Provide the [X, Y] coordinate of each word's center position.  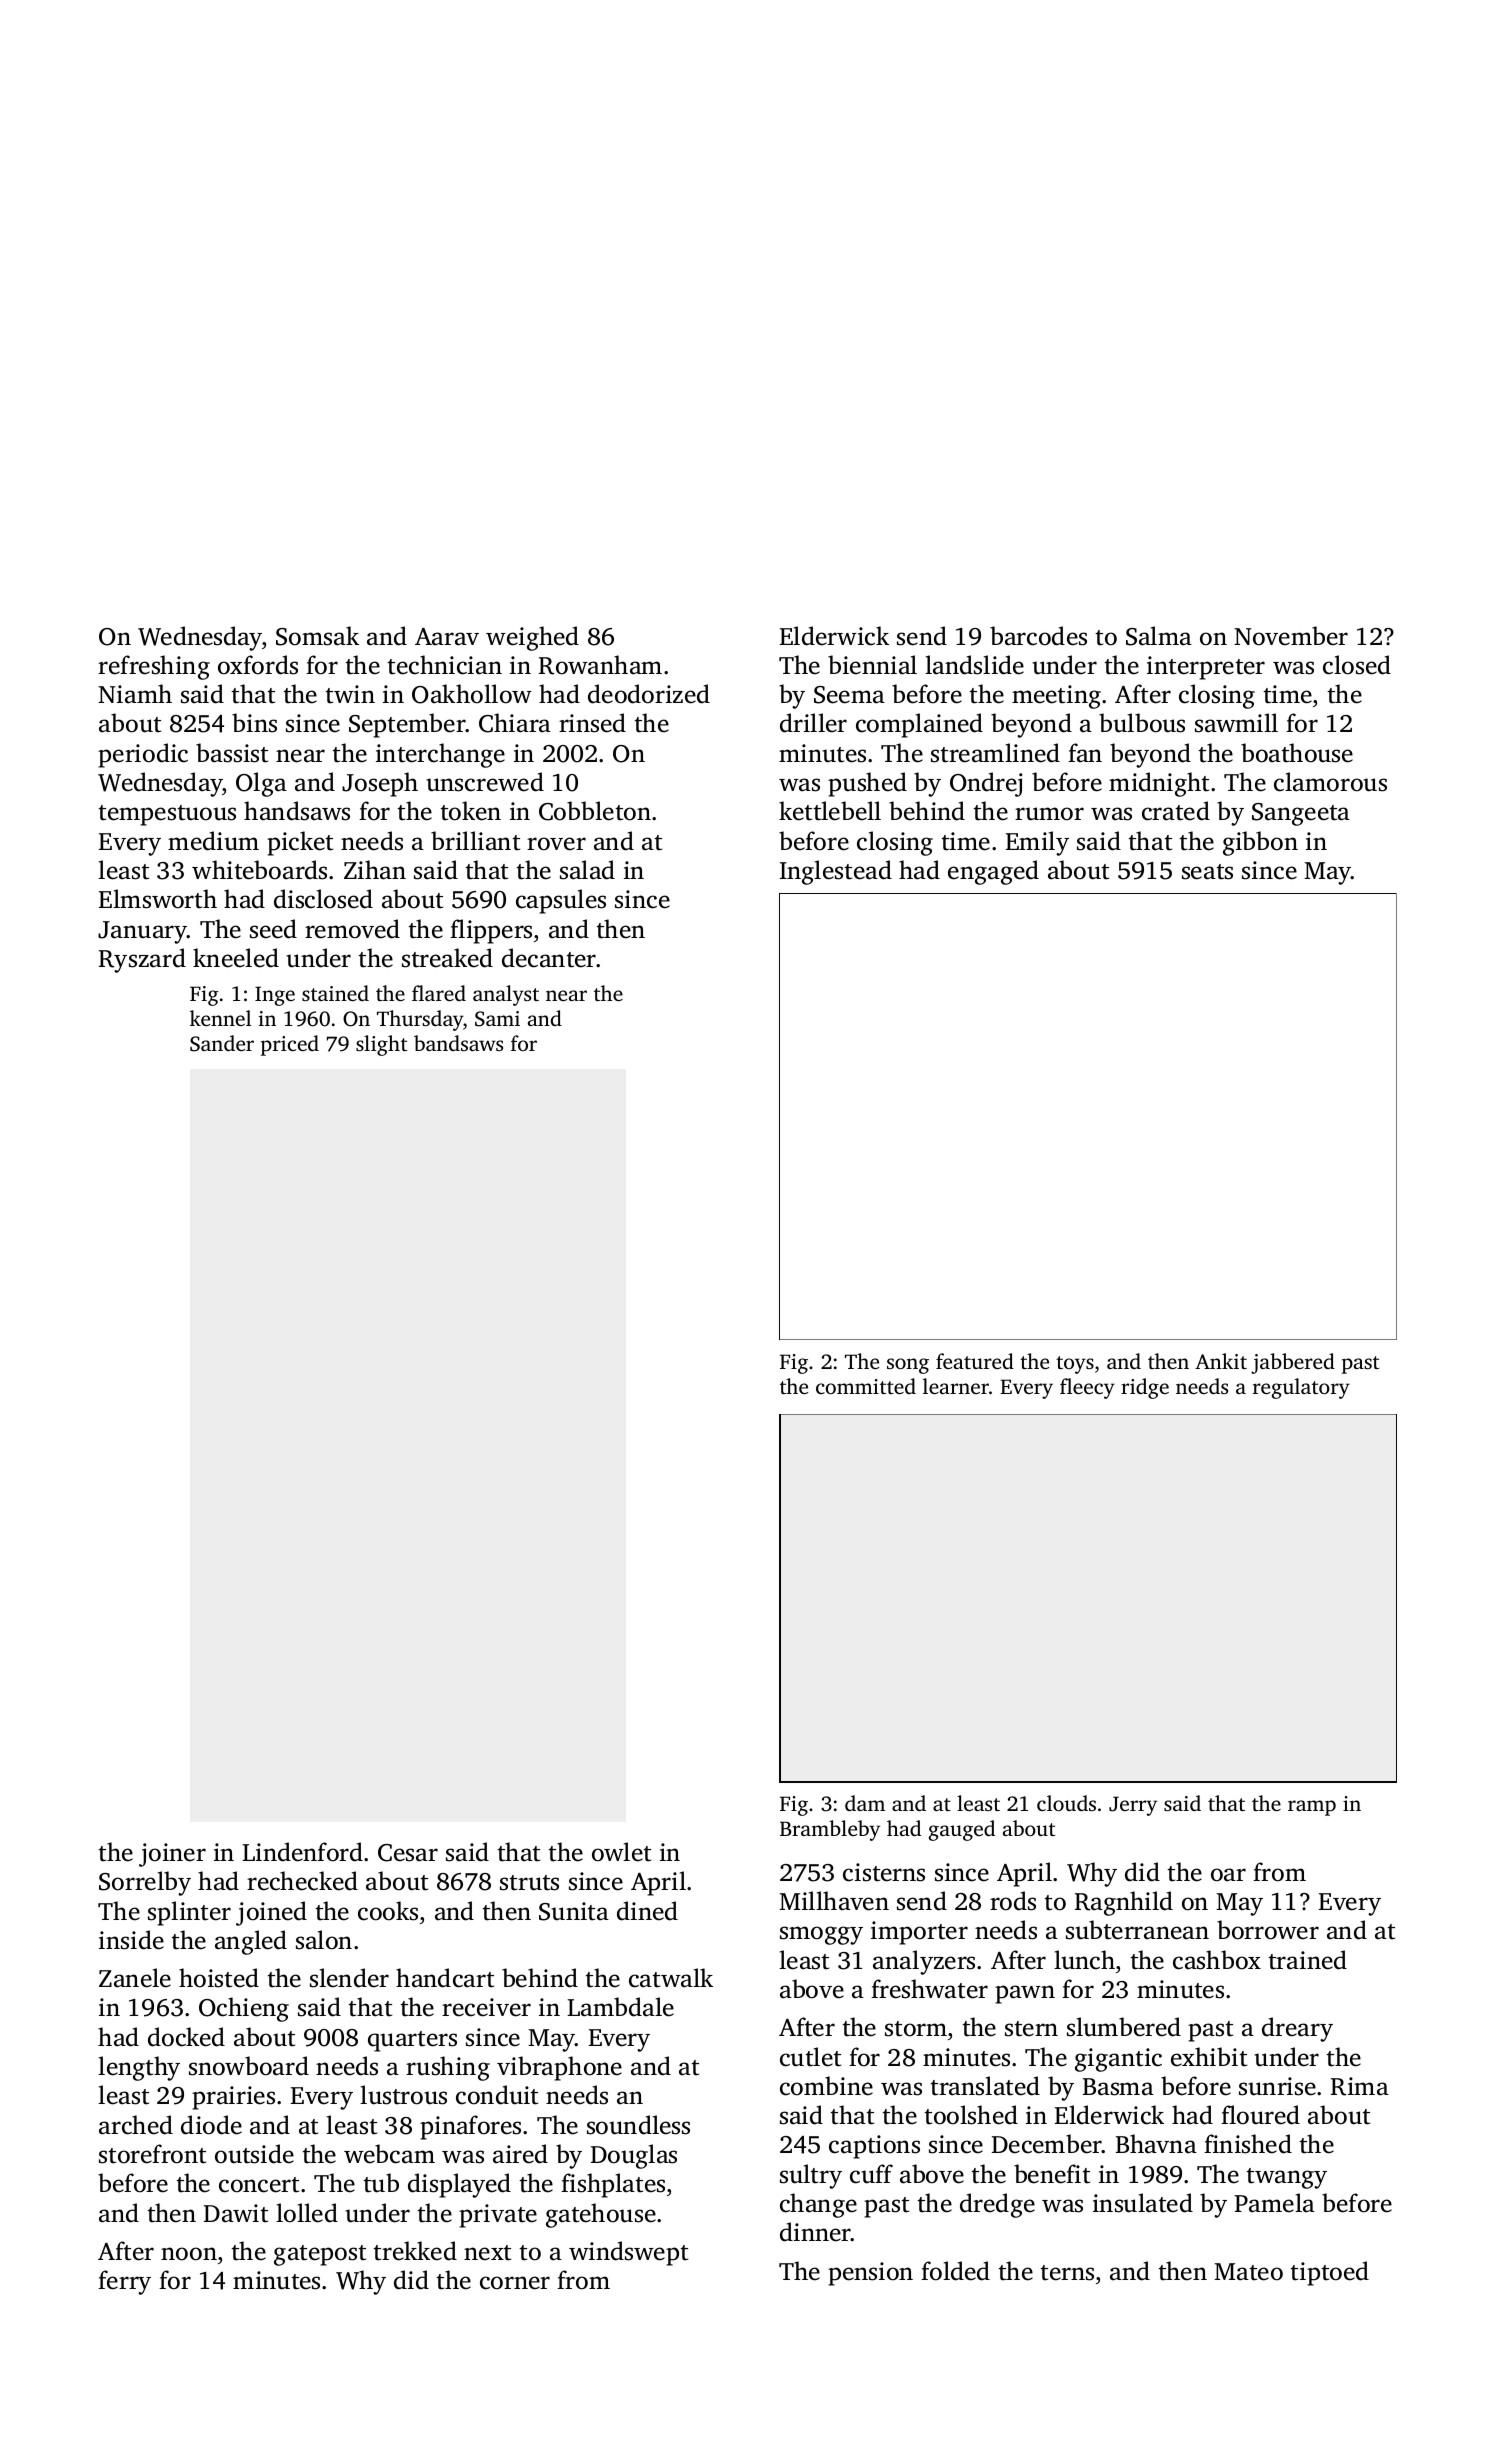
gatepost [320, 2255]
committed [866, 1386]
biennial [872, 665]
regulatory [1301, 1388]
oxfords [258, 665]
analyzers [924, 1962]
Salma [1159, 636]
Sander [222, 1043]
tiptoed [1330, 2273]
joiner [172, 1855]
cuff [871, 2174]
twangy [1287, 2178]
